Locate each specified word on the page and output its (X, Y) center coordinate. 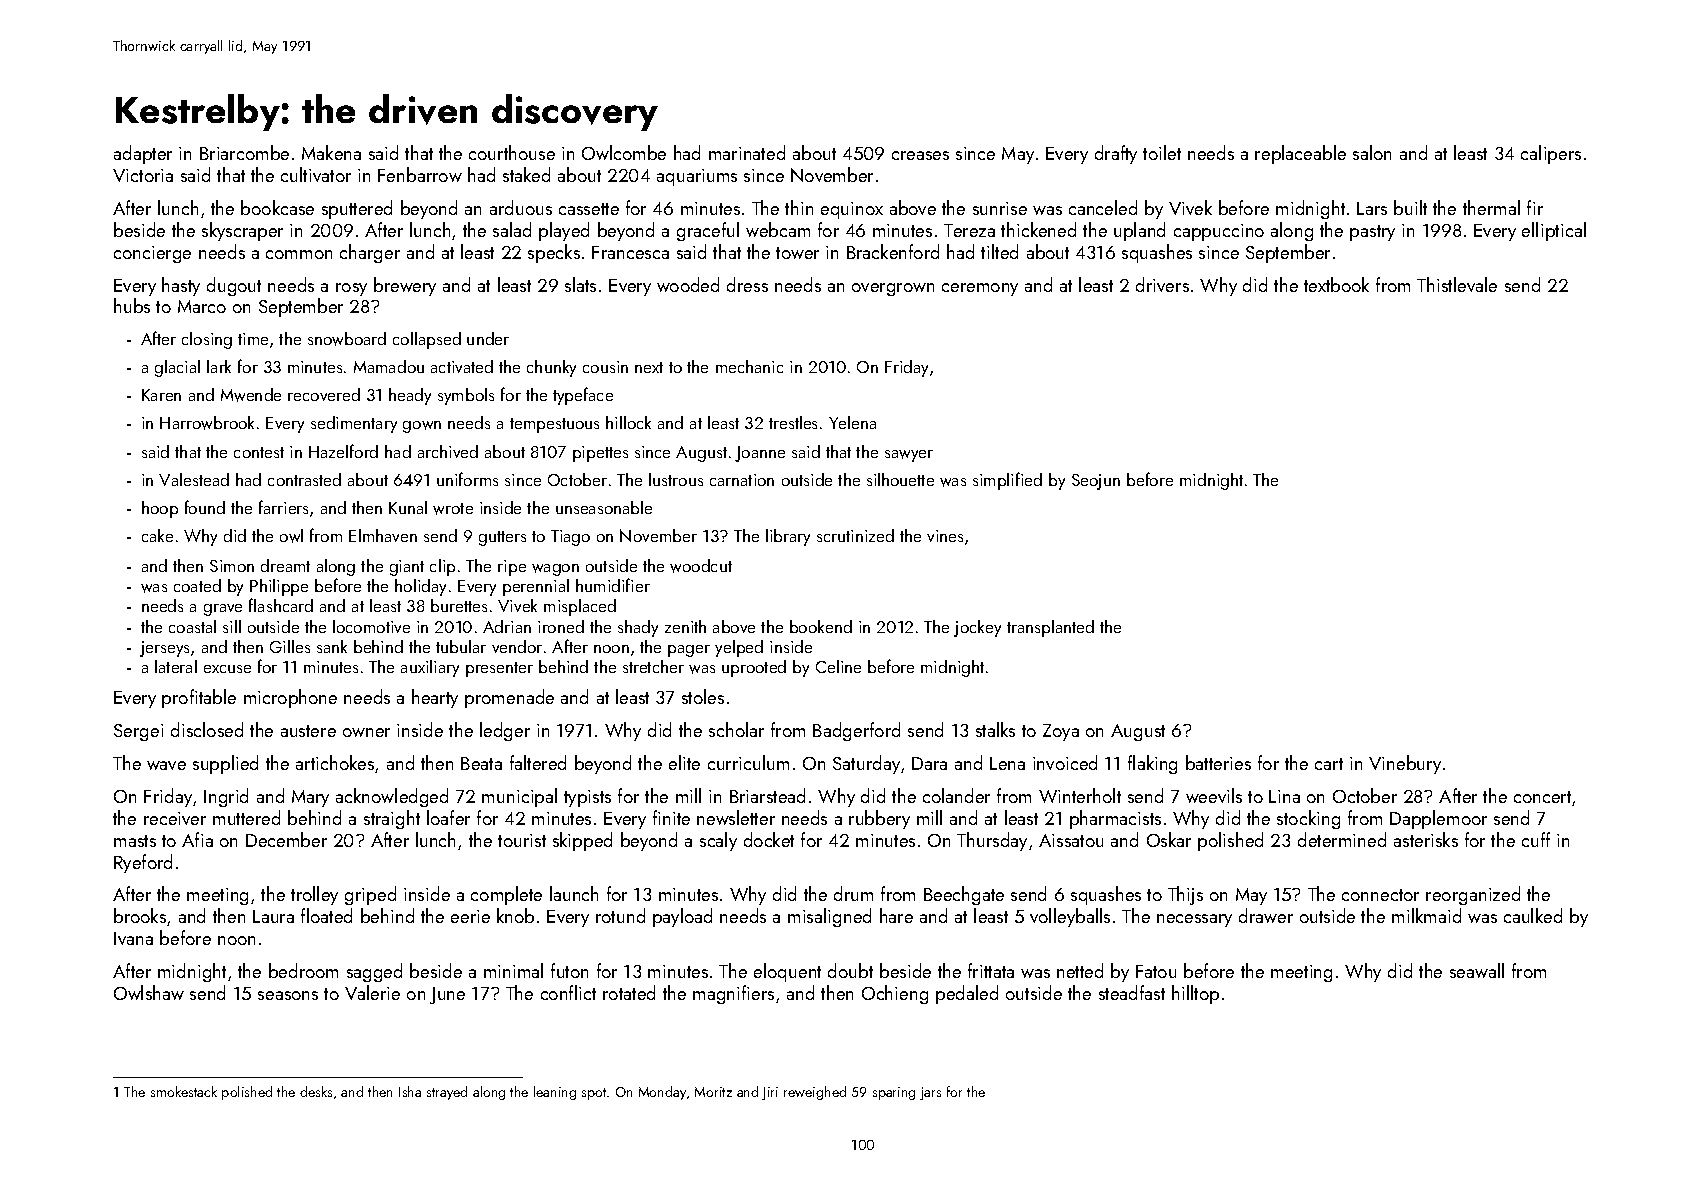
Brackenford (893, 251)
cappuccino (1219, 232)
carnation (742, 480)
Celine (838, 666)
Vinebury (1405, 764)
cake (157, 535)
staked (526, 174)
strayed (447, 1093)
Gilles (290, 646)
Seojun (1096, 482)
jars (930, 1093)
